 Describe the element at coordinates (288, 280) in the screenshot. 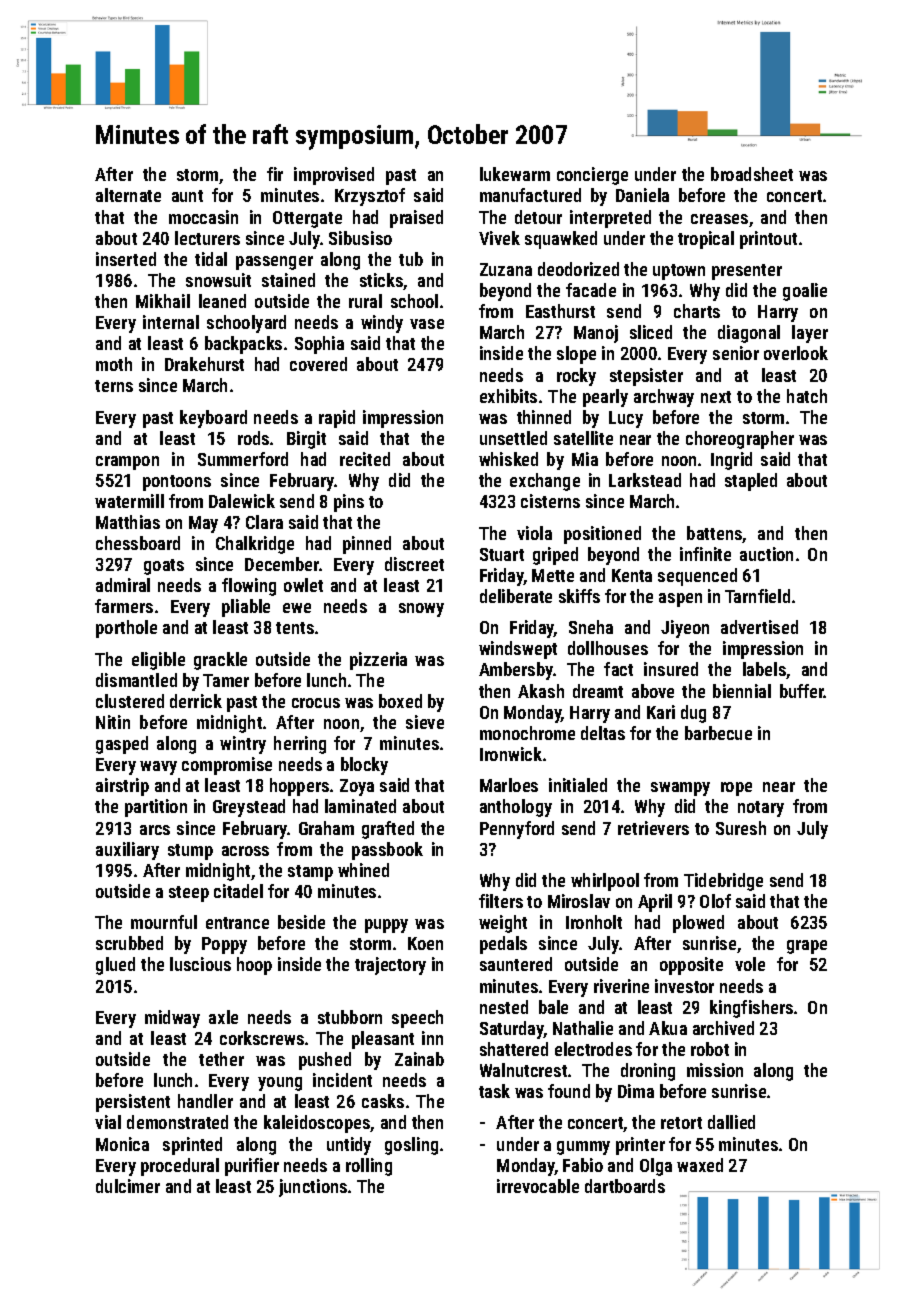

I see `stained` at that location.
